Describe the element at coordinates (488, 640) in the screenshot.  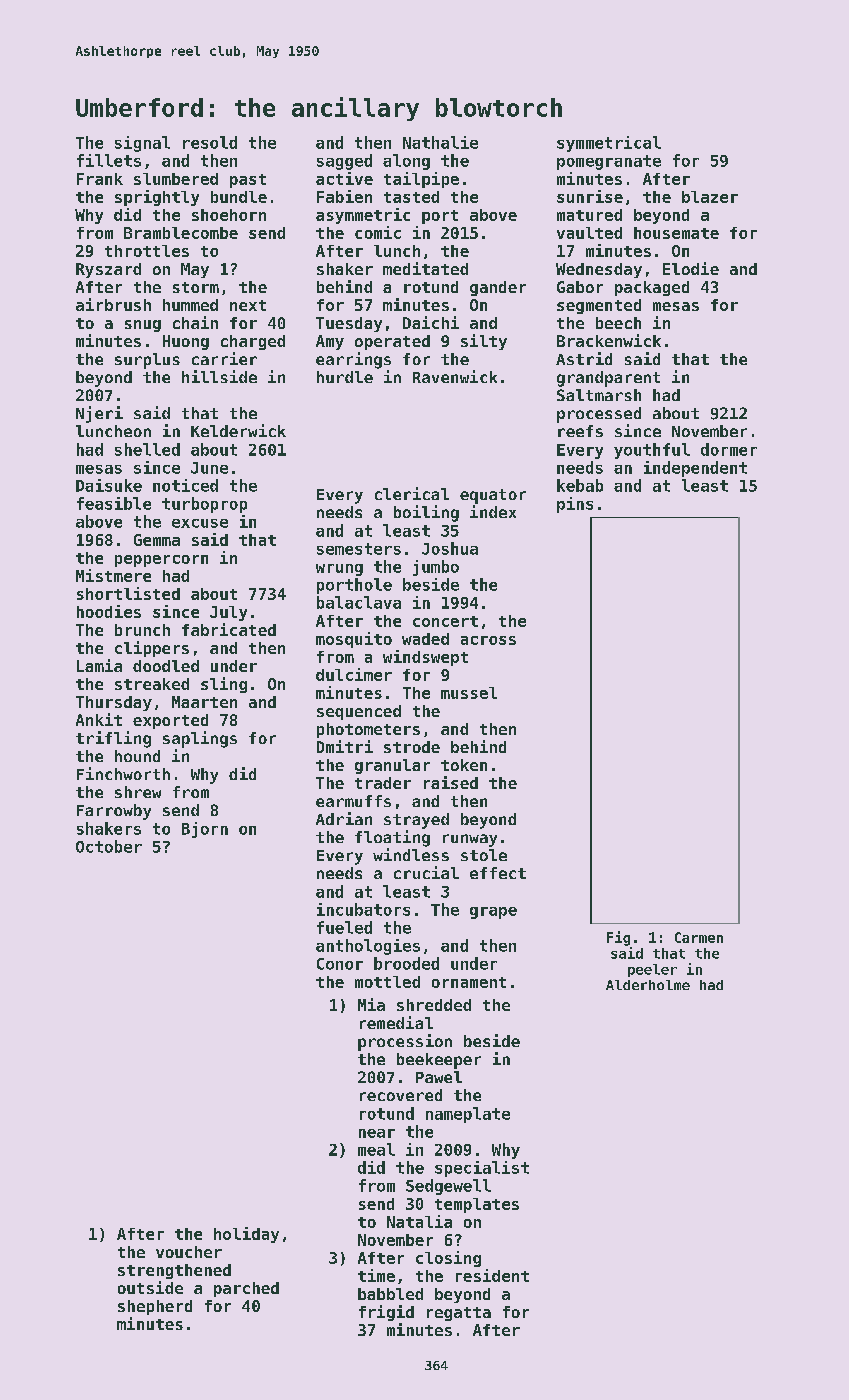
I see `across` at that location.
